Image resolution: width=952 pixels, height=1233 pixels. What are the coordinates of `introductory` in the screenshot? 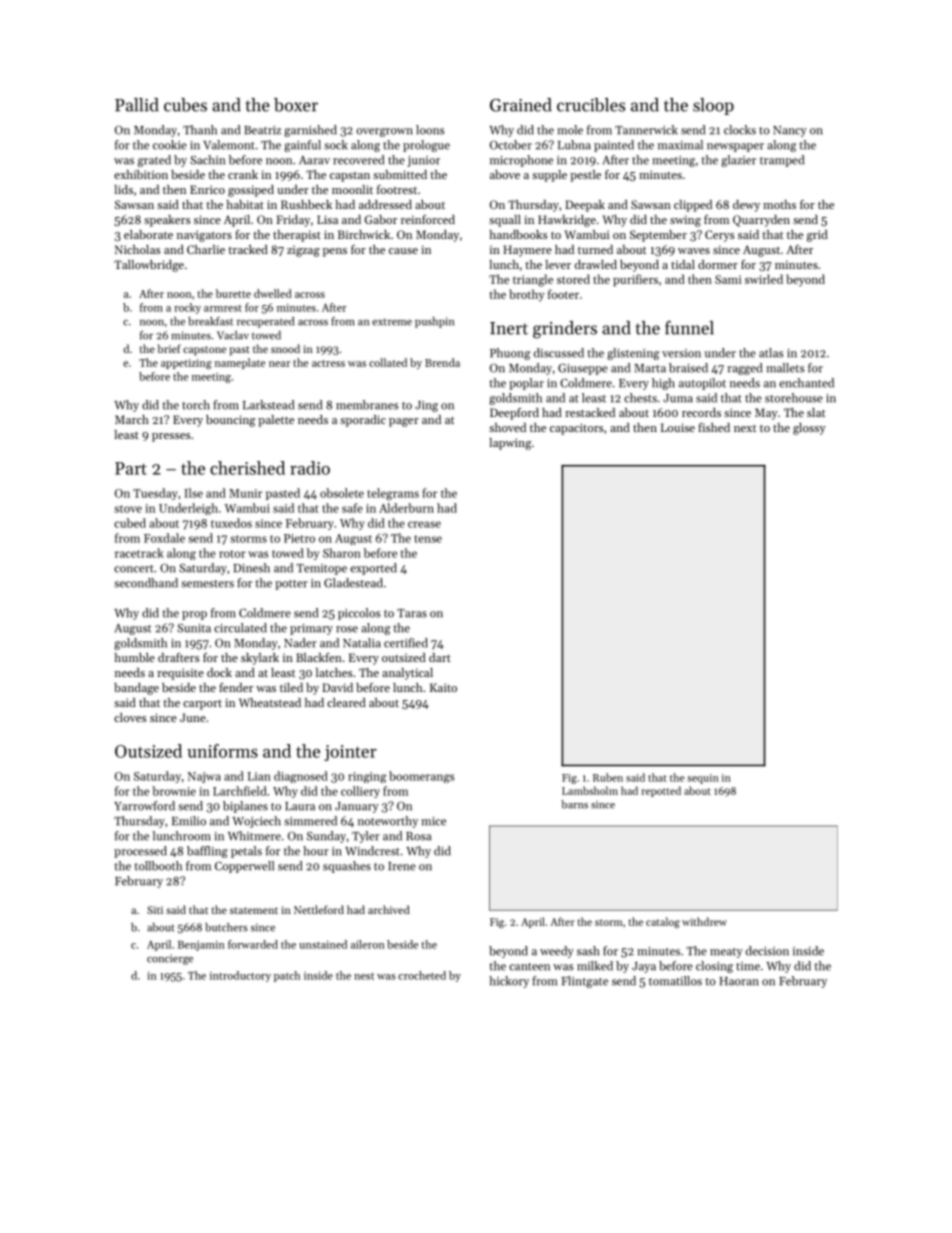 It's located at (240, 976).
